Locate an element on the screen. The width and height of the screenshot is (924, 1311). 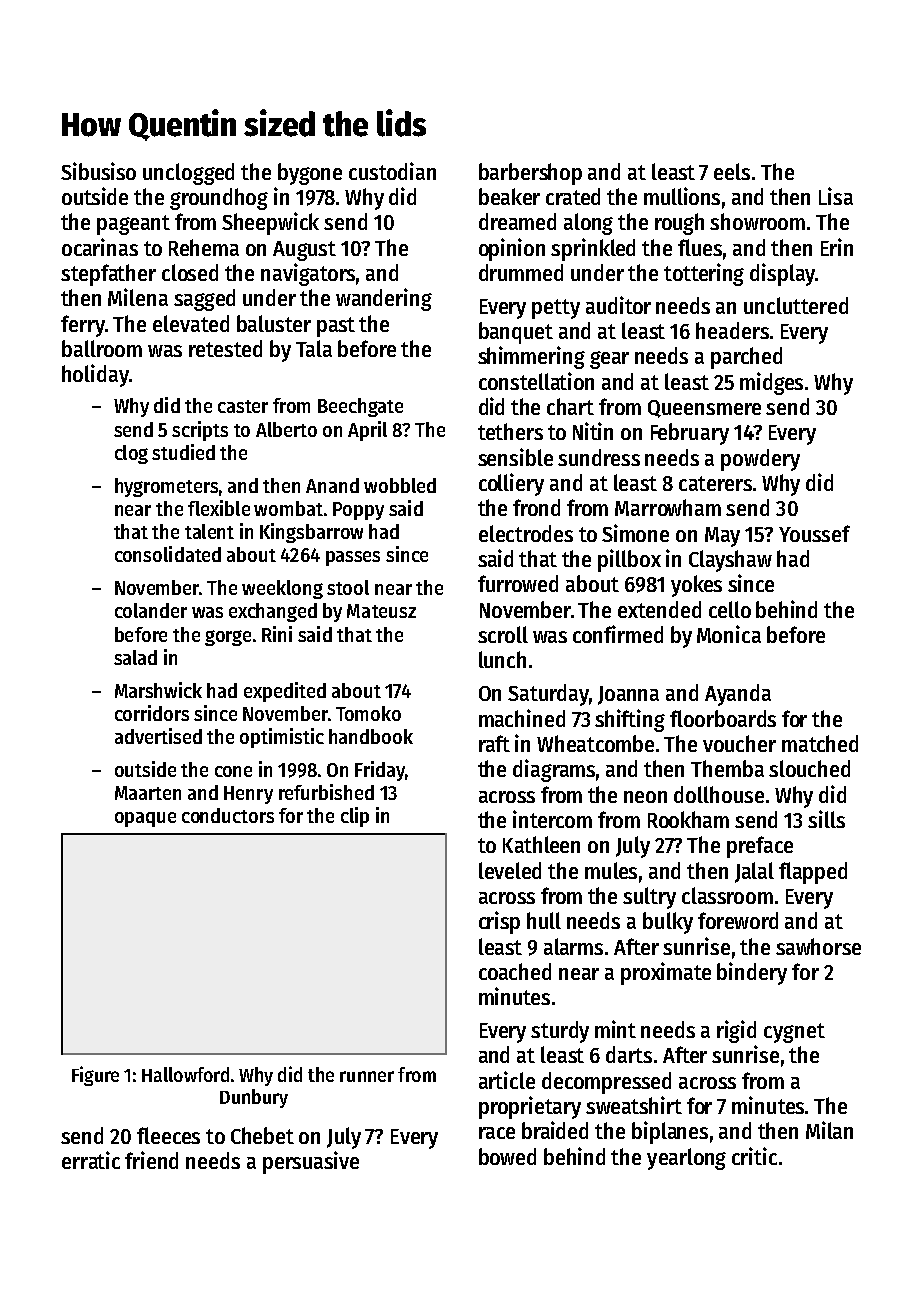
matched is located at coordinates (820, 743).
